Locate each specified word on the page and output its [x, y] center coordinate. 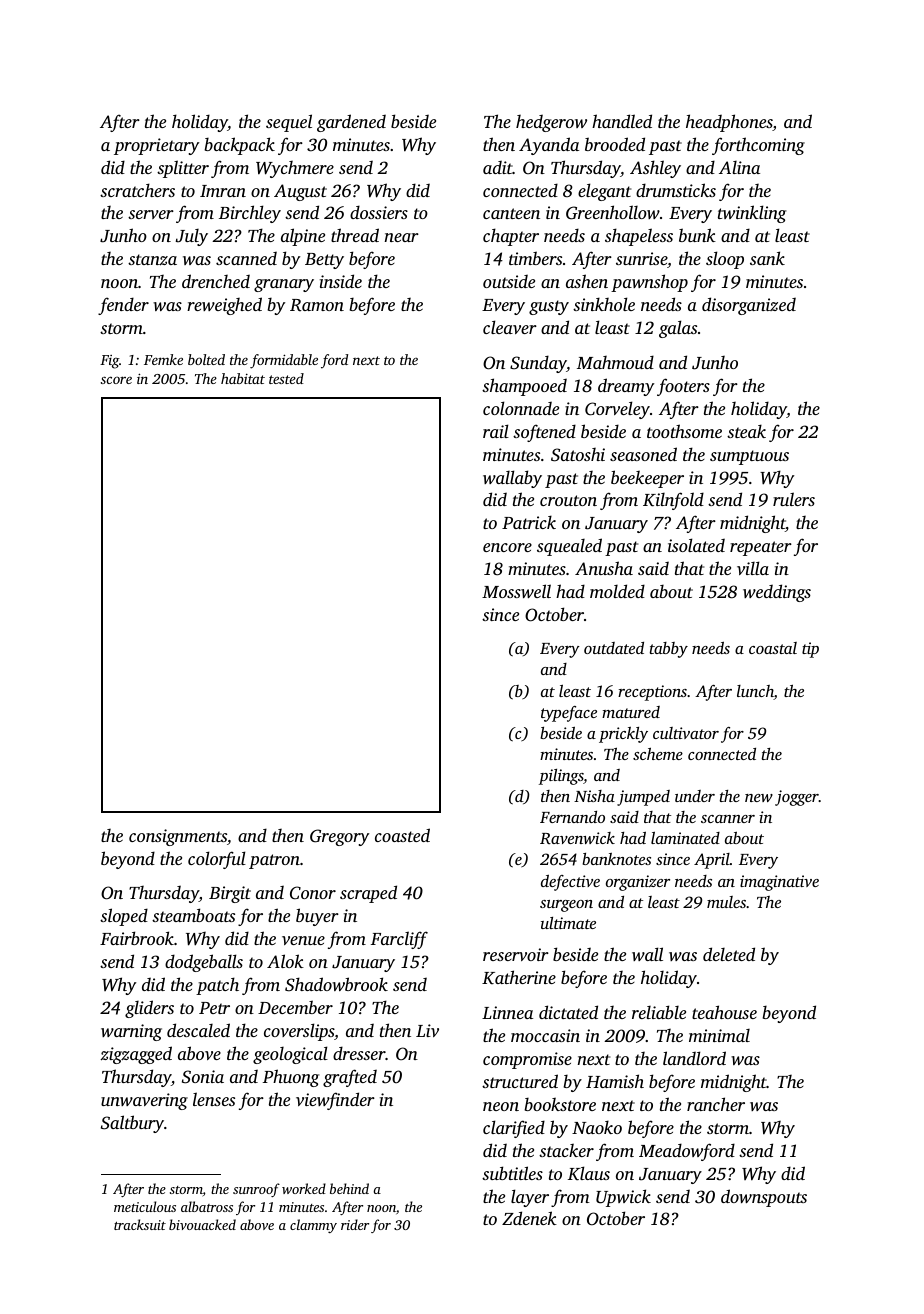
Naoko [597, 1127]
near [402, 237]
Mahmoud [615, 362]
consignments [178, 837]
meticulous [145, 1206]
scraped [368, 894]
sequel [289, 123]
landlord [694, 1058]
